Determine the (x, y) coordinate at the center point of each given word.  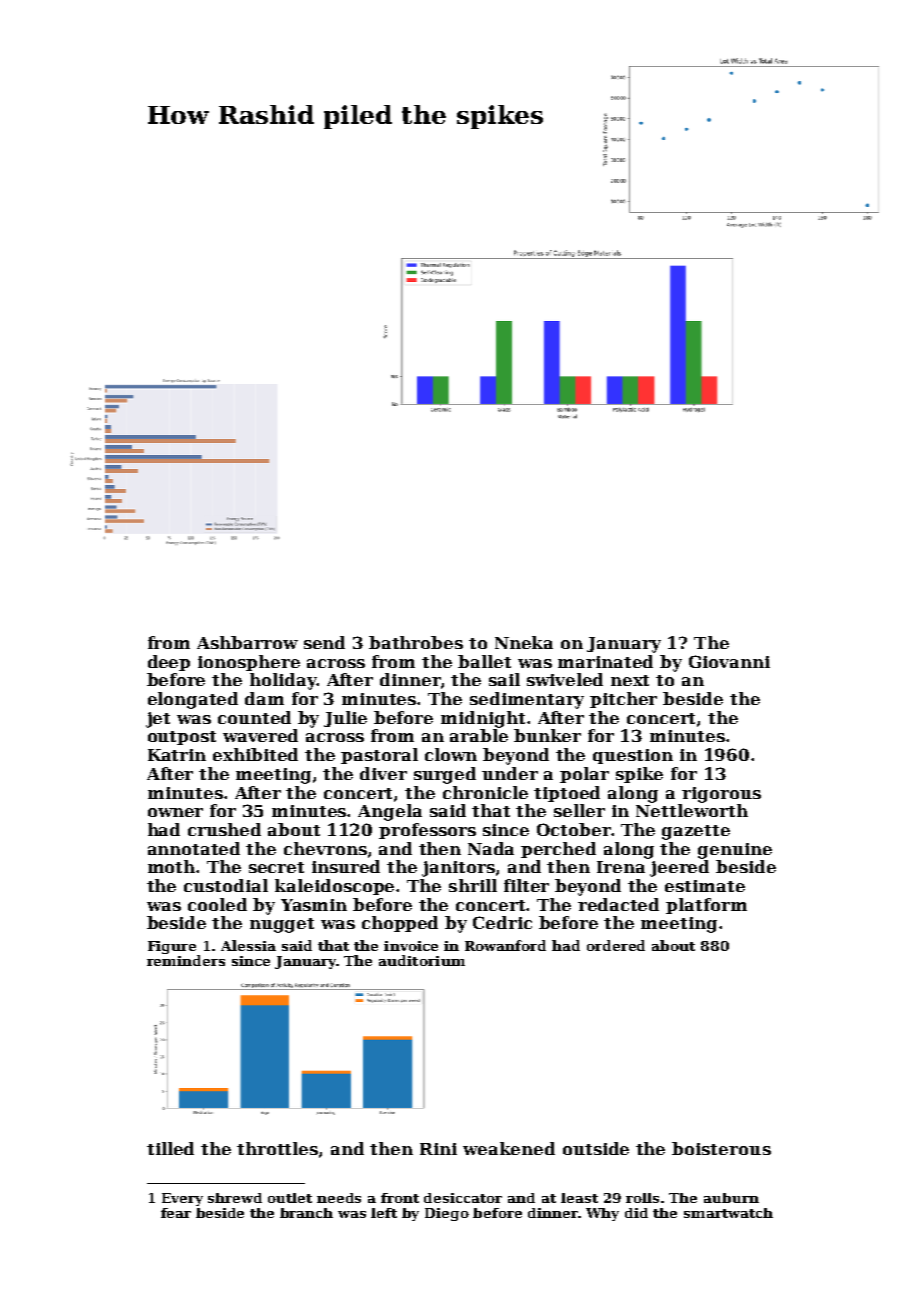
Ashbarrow (247, 642)
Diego (447, 1214)
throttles (277, 1148)
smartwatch (728, 1213)
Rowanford (505, 945)
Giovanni (729, 661)
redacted (618, 904)
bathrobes (416, 642)
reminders (186, 960)
